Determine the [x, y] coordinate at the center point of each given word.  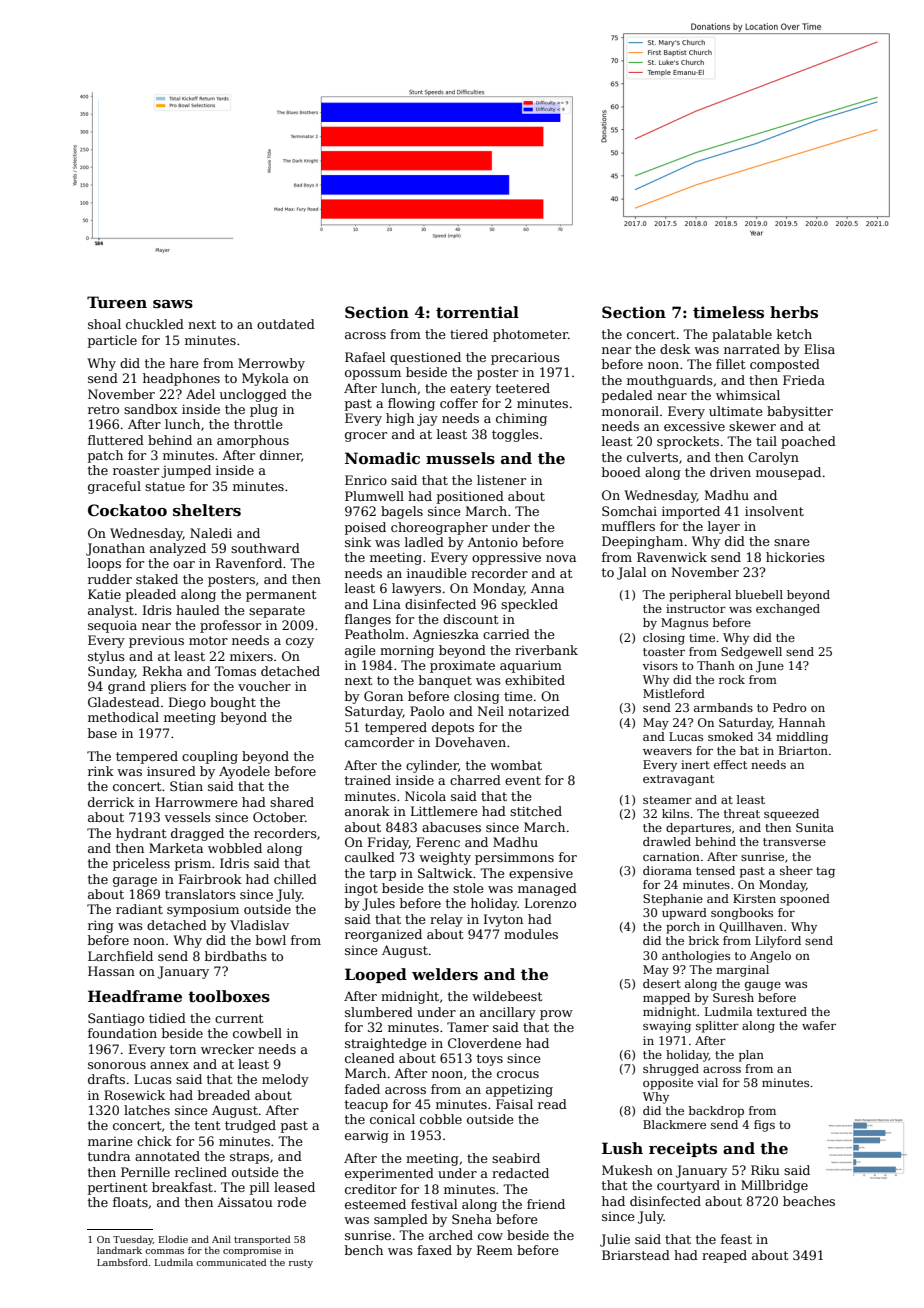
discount [470, 619]
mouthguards [670, 381]
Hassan [111, 971]
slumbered [379, 1012]
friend [546, 1204]
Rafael [365, 357]
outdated [286, 324]
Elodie [173, 1239]
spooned [805, 900]
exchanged [788, 610]
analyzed [178, 549]
